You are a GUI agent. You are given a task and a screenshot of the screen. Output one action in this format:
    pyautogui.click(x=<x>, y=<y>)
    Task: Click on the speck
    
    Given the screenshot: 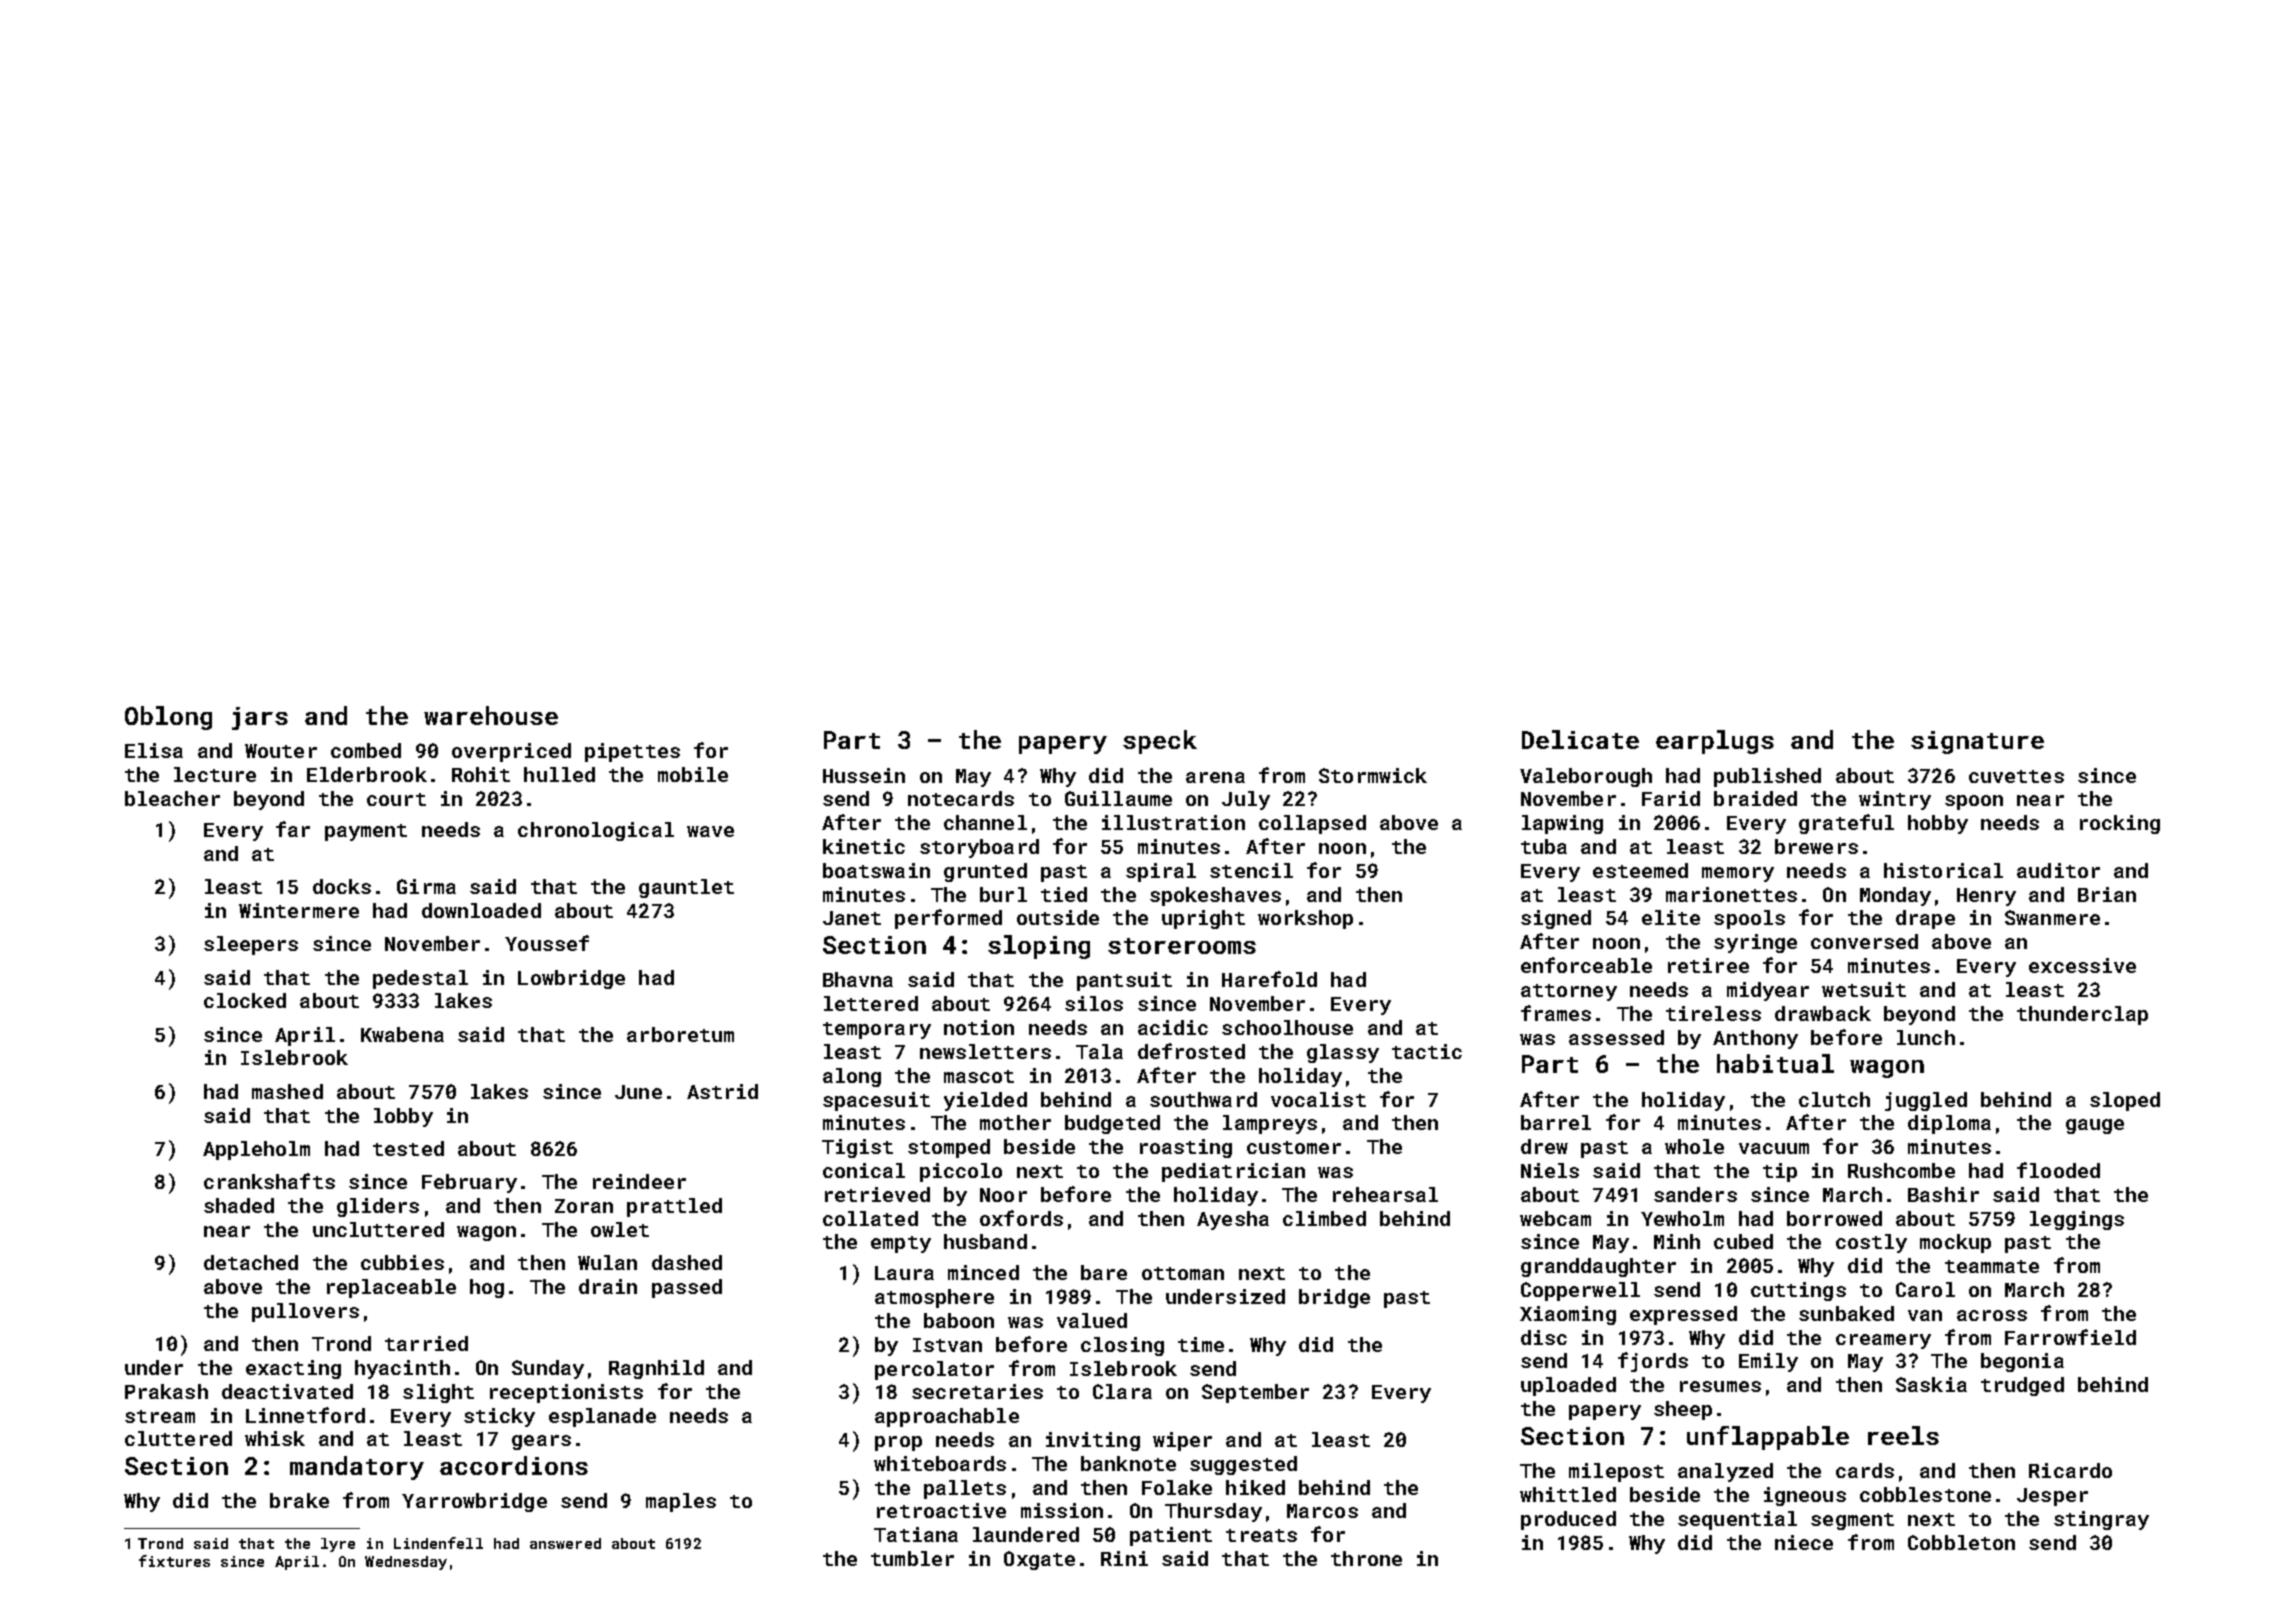 What is the action you would take?
    pyautogui.click(x=1160, y=742)
